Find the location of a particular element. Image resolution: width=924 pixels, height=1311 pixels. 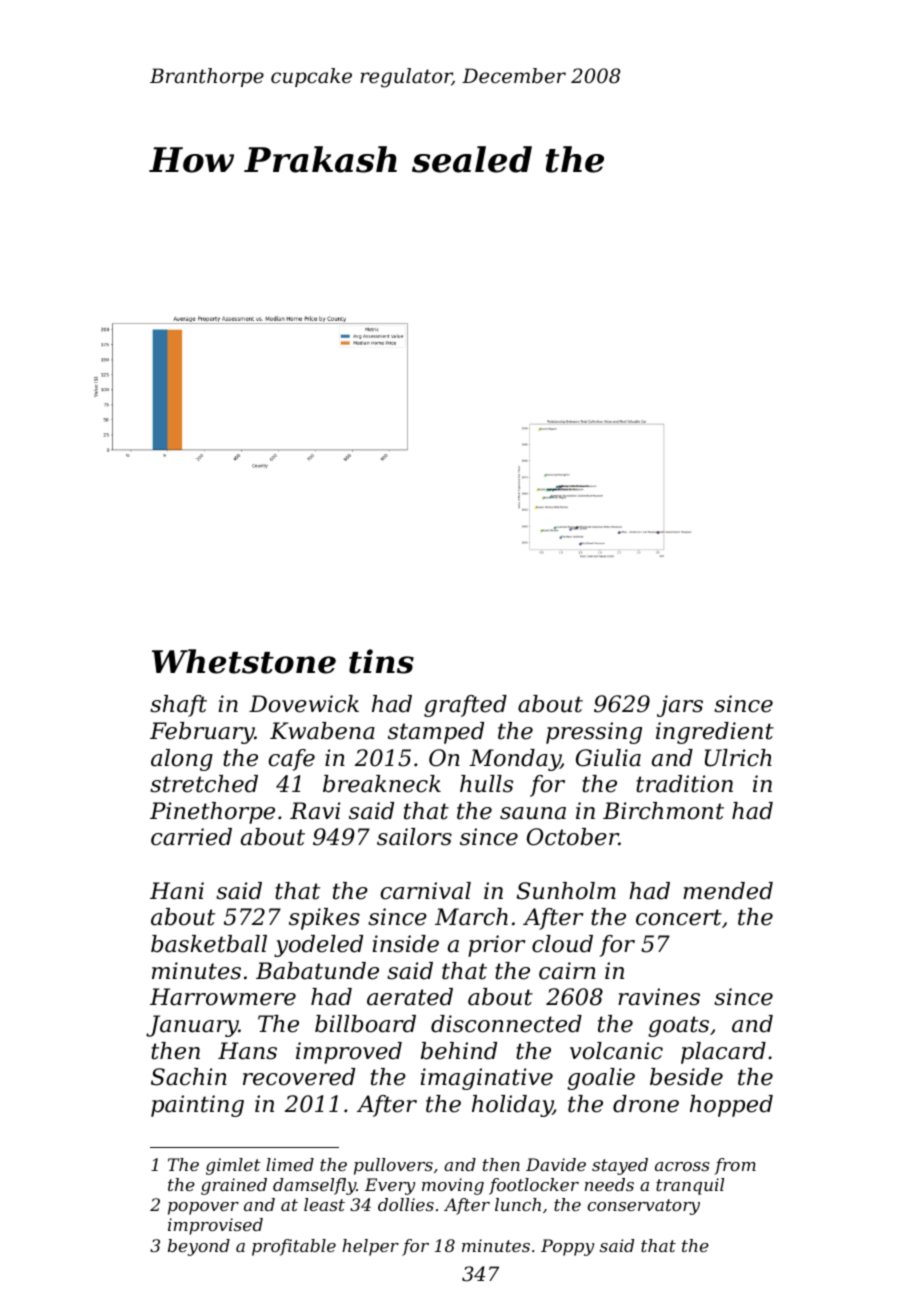

gimlet is located at coordinates (233, 1166).
